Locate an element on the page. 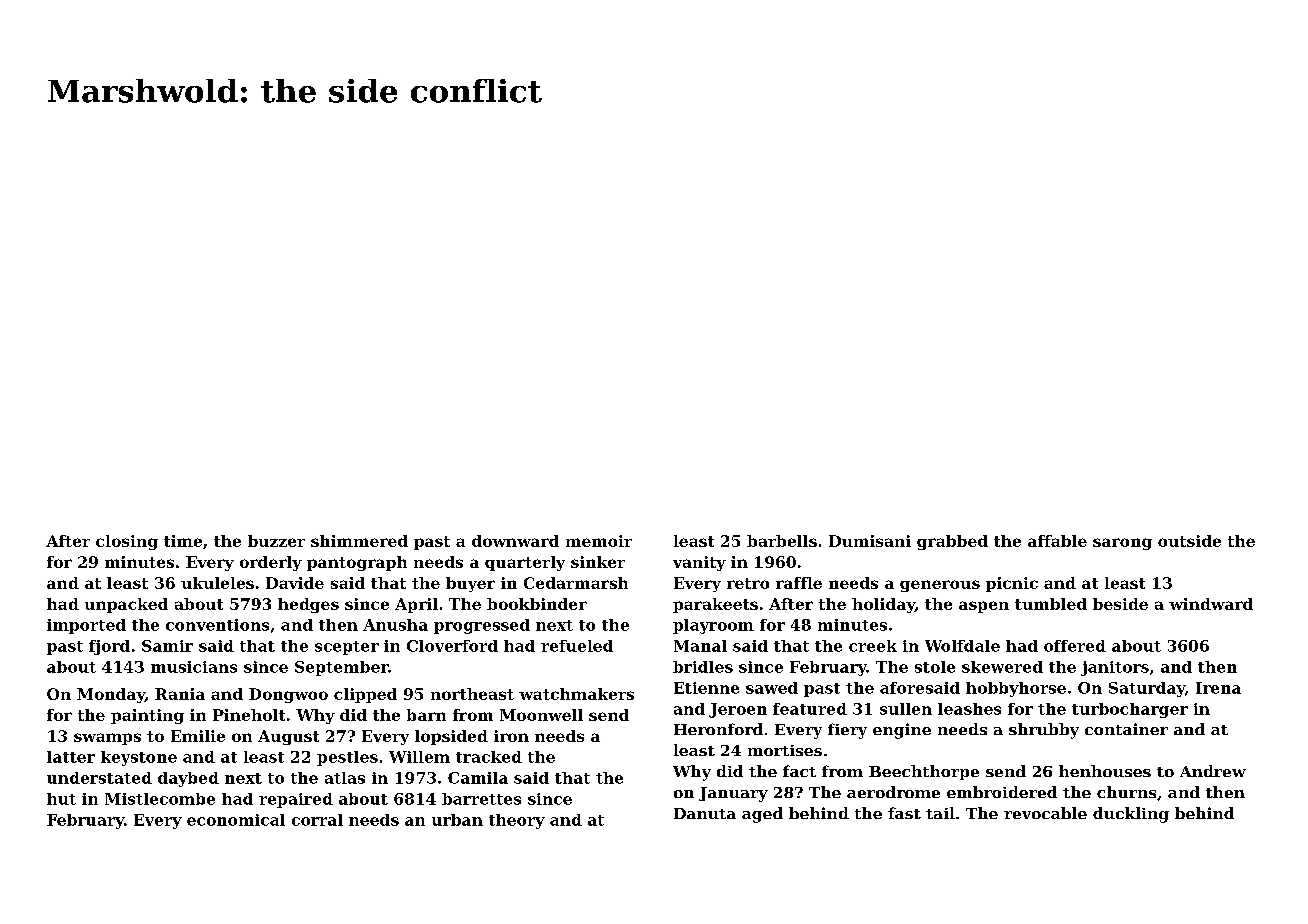 The image size is (1308, 924). sinker is located at coordinates (598, 562).
